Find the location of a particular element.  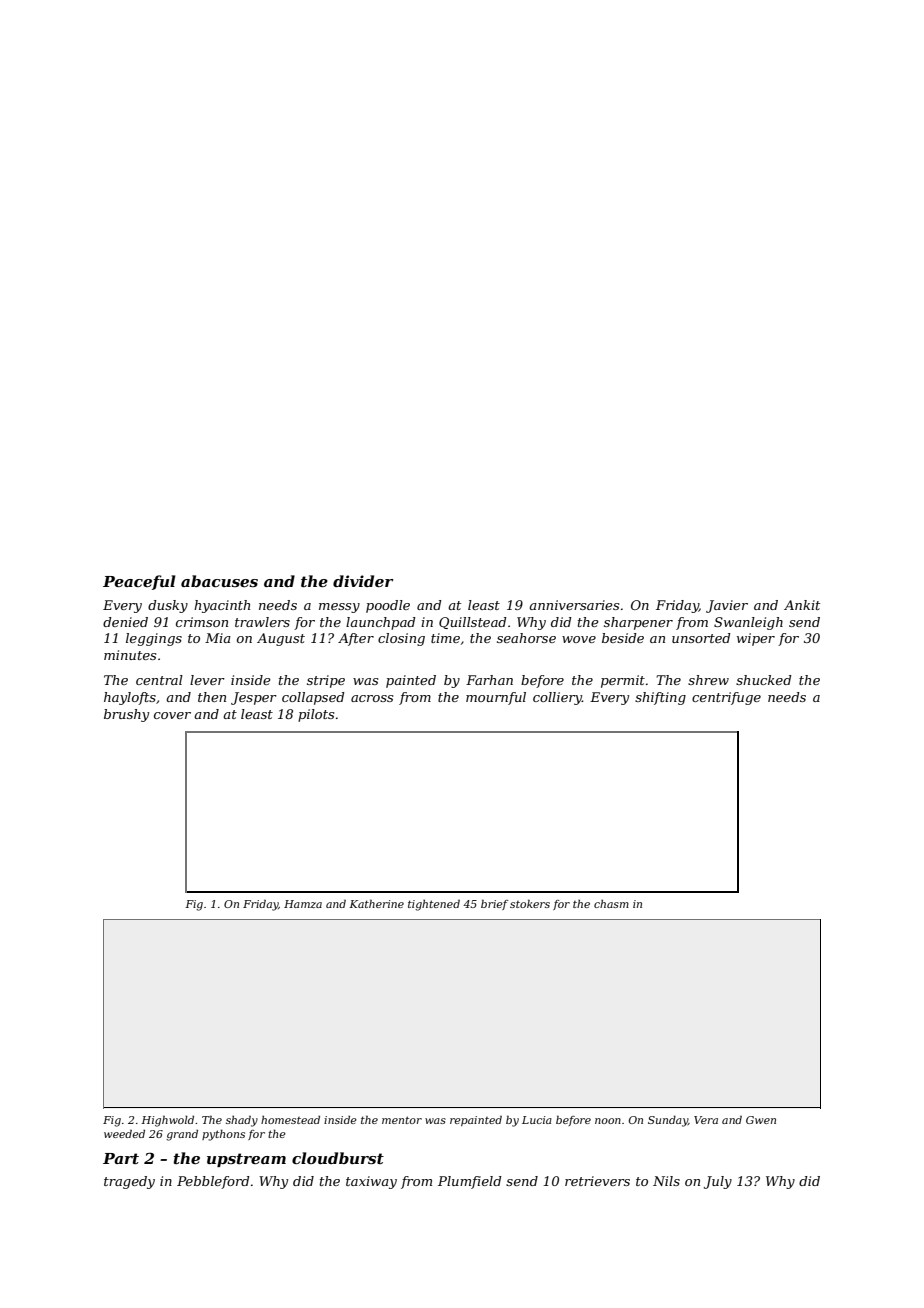

brushy is located at coordinates (126, 715).
